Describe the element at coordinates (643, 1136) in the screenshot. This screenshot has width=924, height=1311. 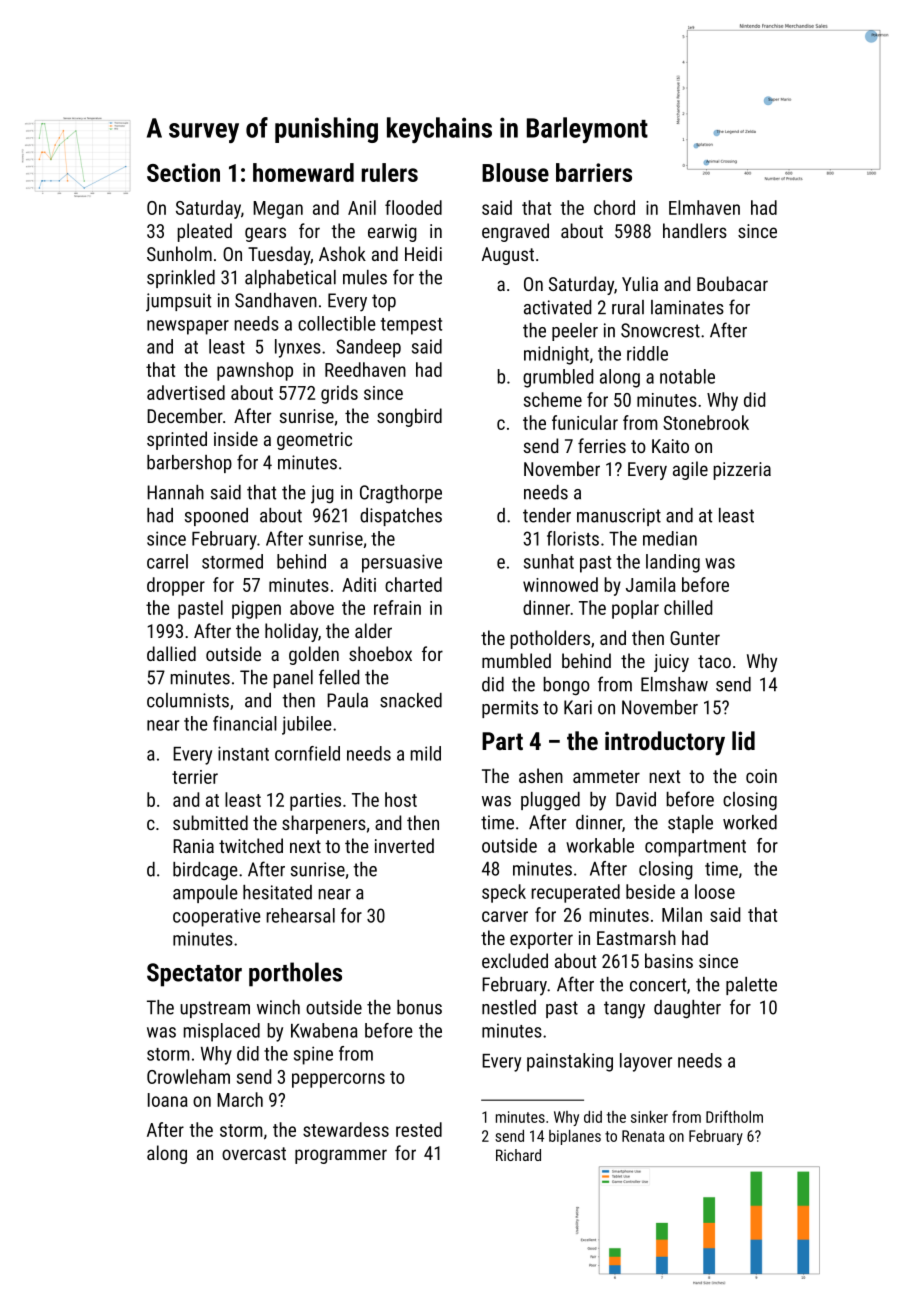
I see `Renata` at that location.
